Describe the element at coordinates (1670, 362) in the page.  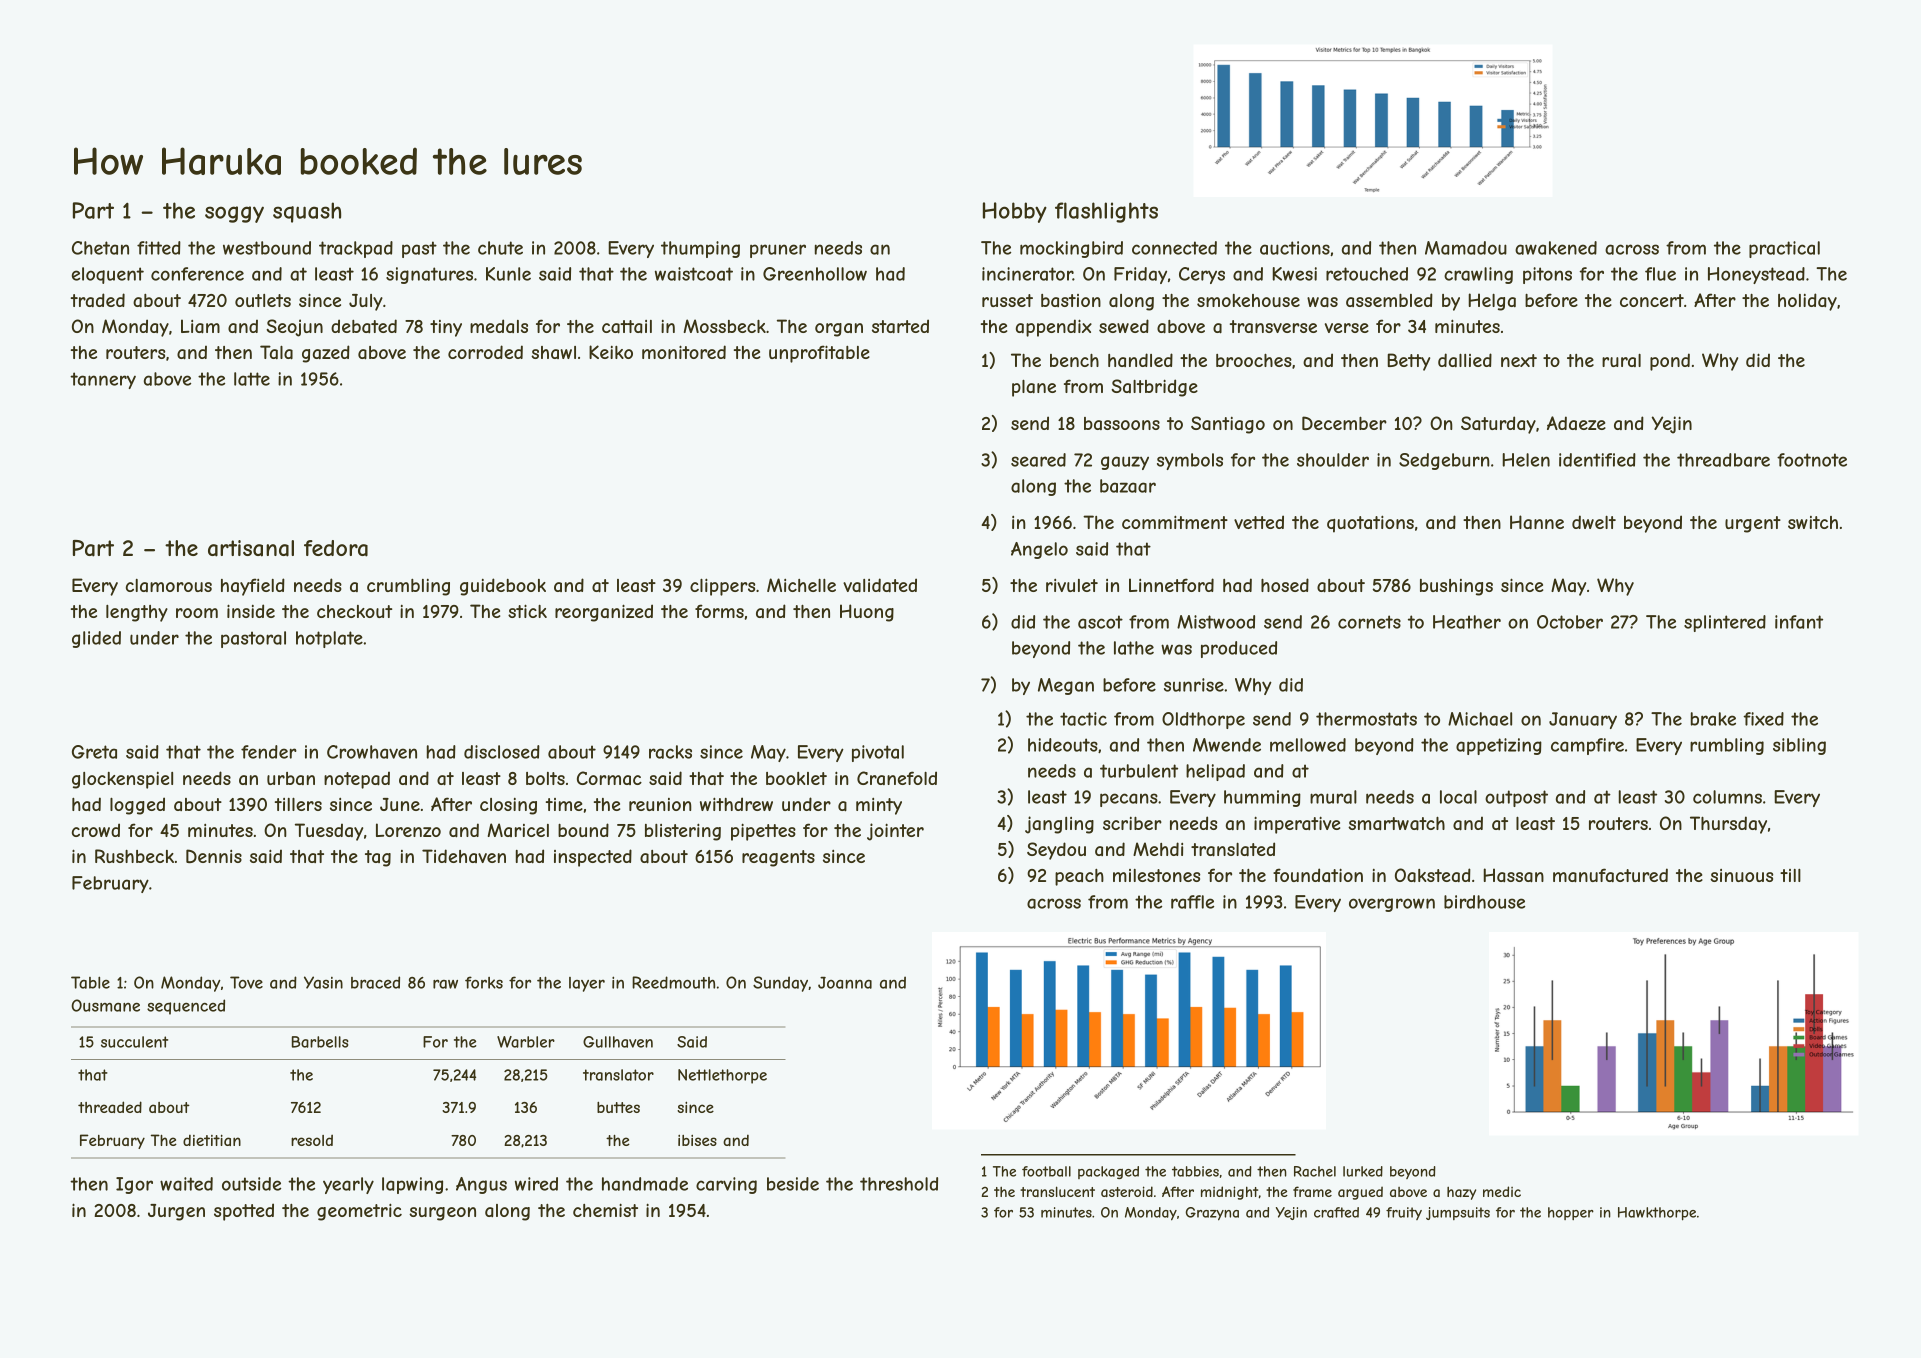
I see `pond` at that location.
